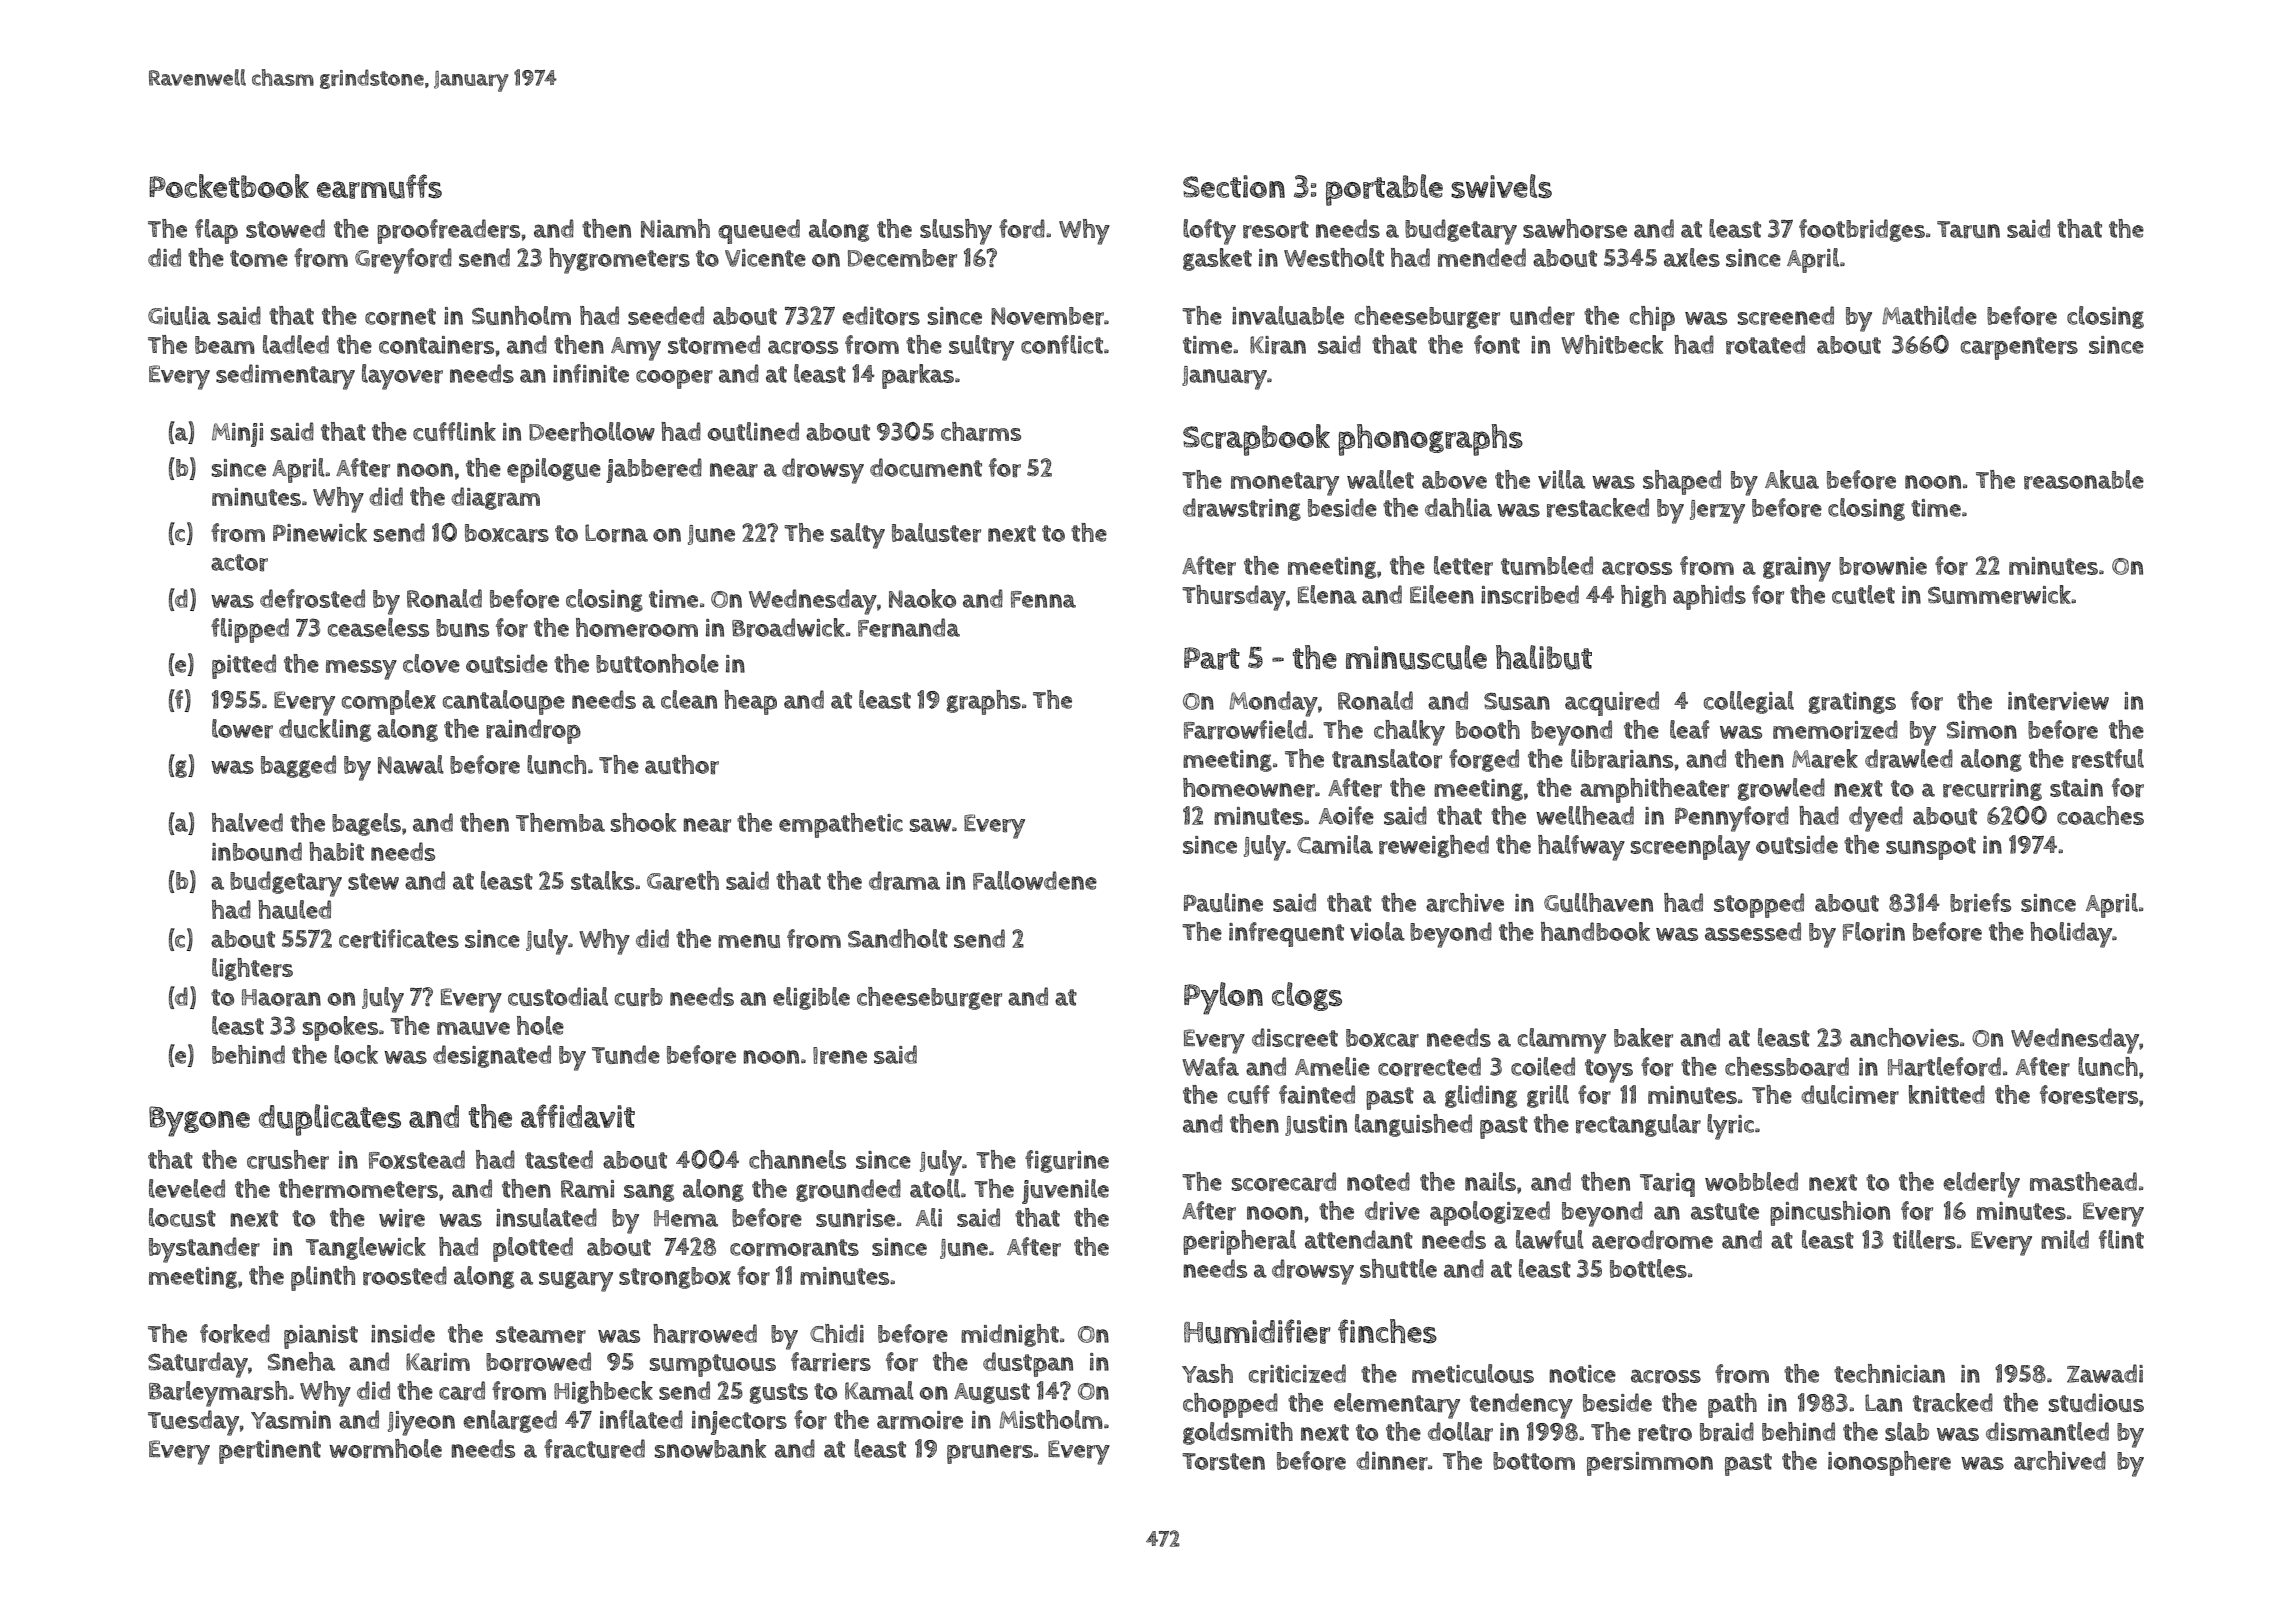 Image resolution: width=2292 pixels, height=1620 pixels. What do you see at coordinates (1863, 594) in the page?
I see `cutlet` at bounding box center [1863, 594].
